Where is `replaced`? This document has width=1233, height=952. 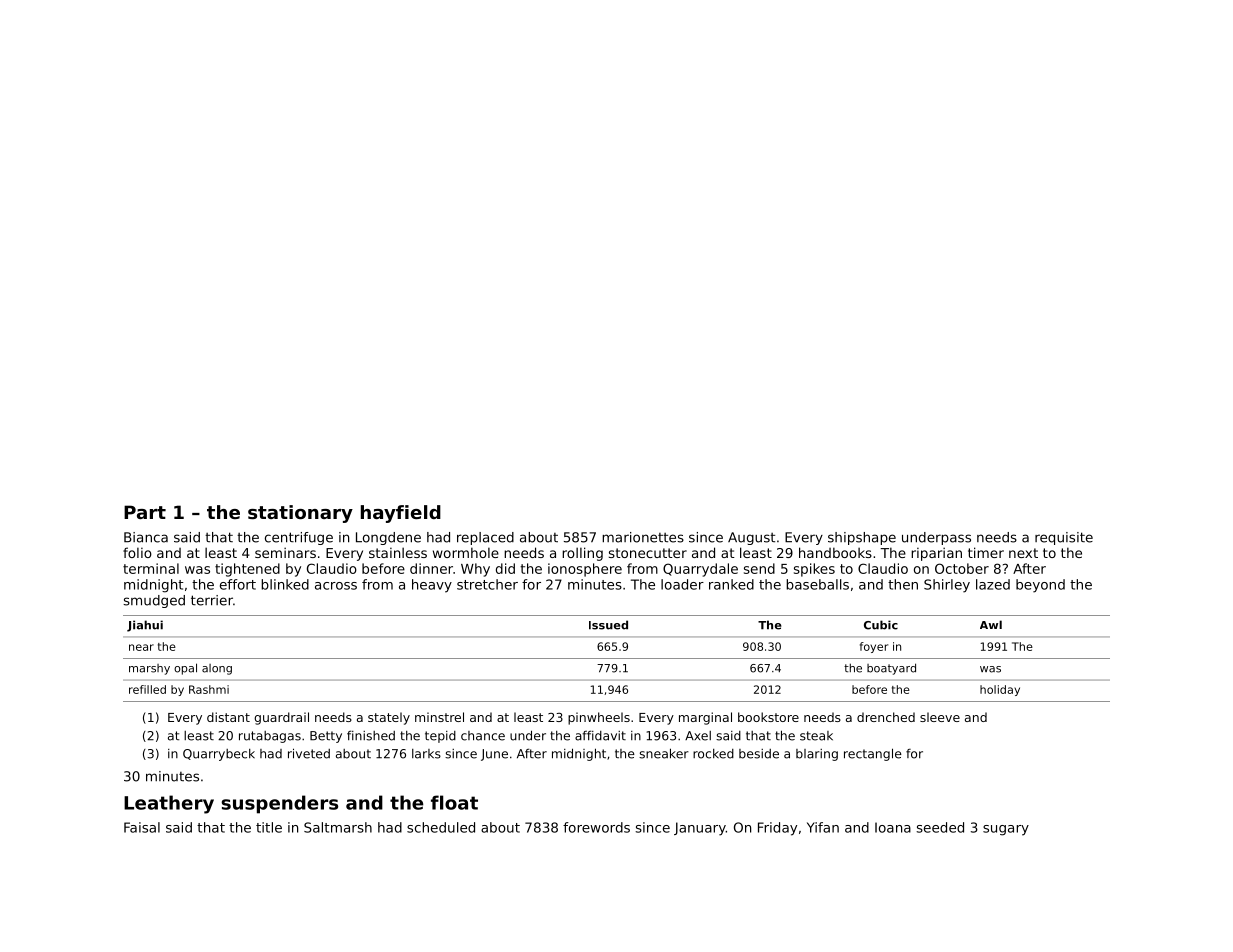
replaced is located at coordinates (485, 538).
